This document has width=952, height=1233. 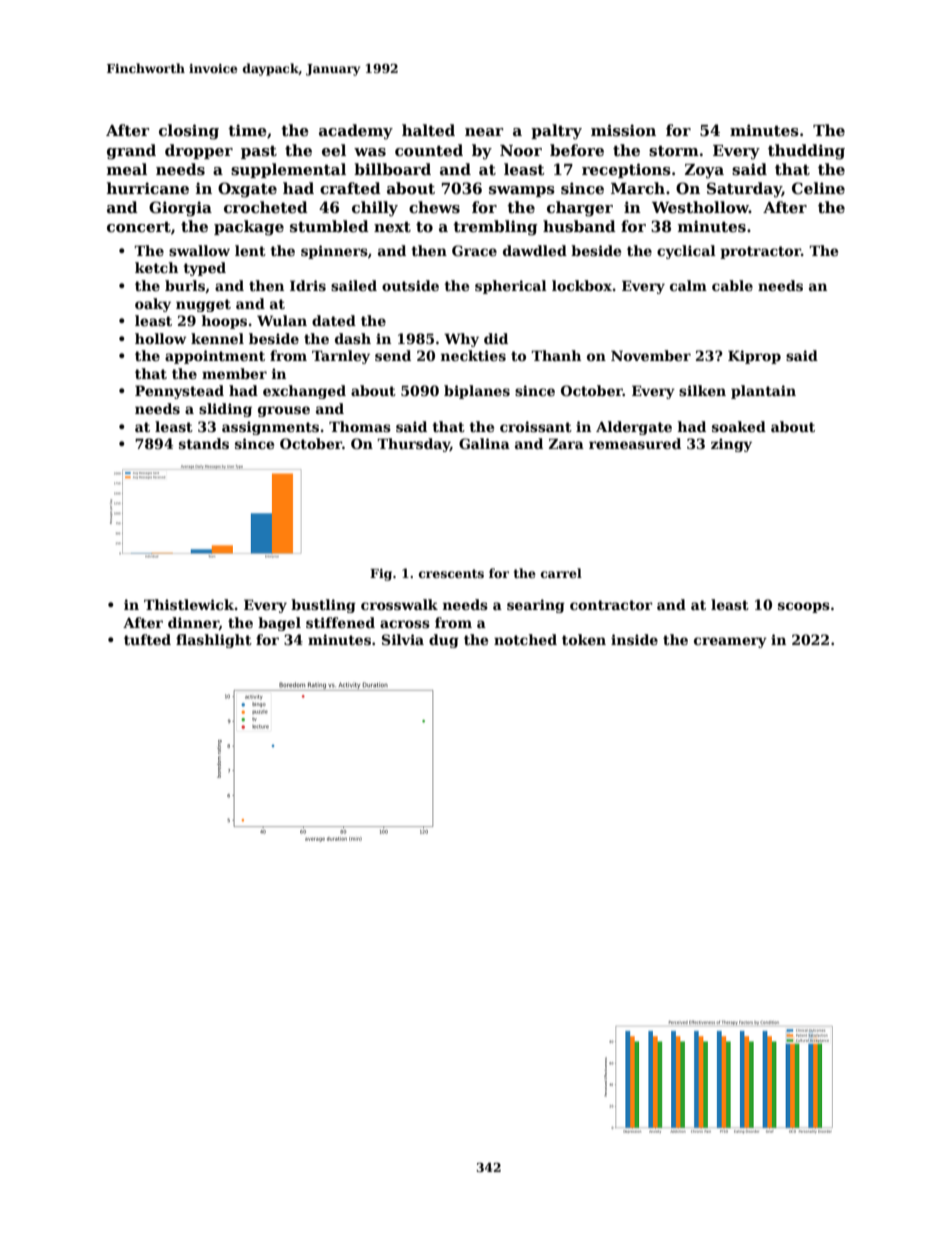 What do you see at coordinates (444, 641) in the document?
I see `dug` at bounding box center [444, 641].
